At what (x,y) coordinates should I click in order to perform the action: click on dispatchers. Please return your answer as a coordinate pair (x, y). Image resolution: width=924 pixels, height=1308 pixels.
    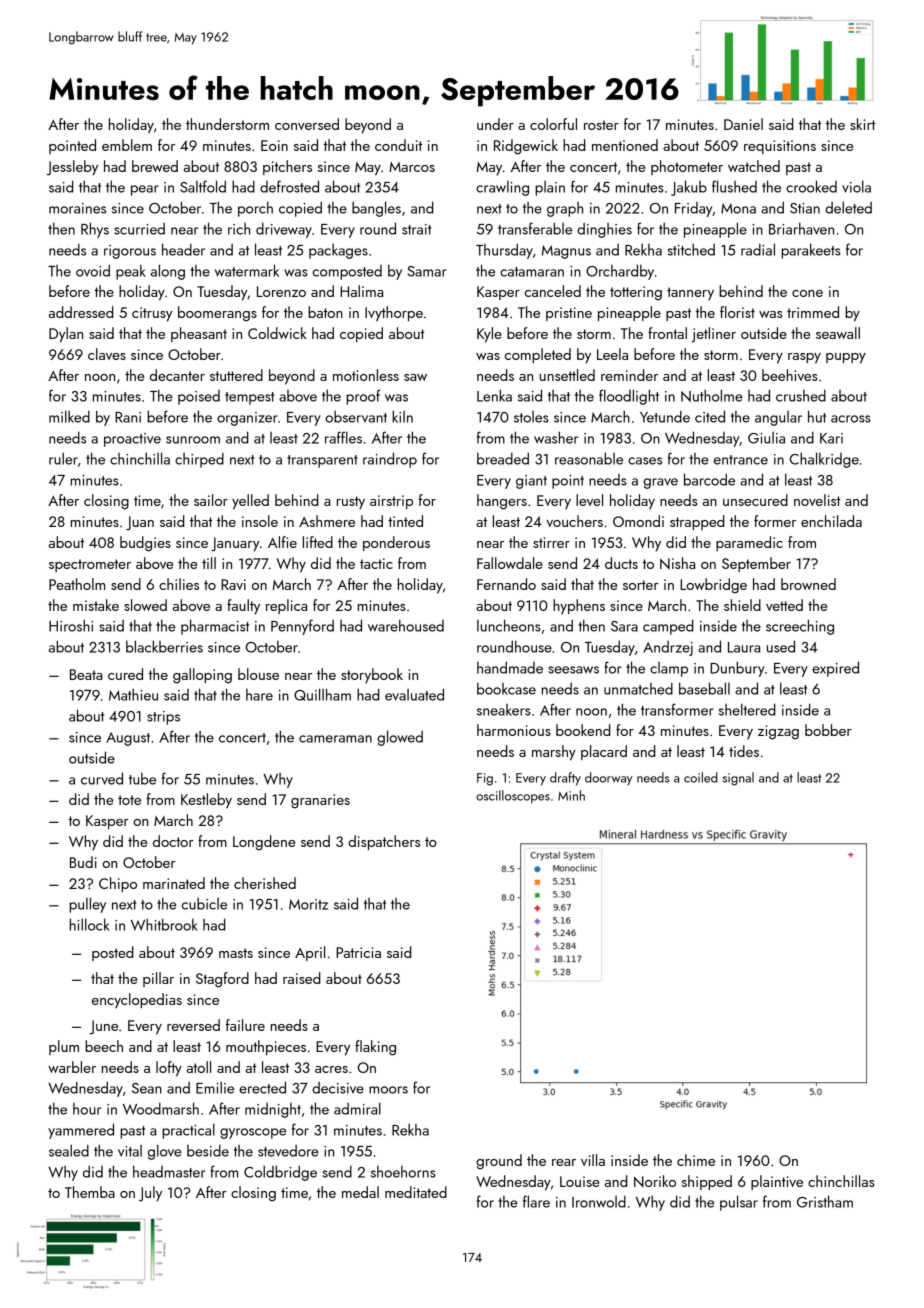
    Looking at the image, I should click on (384, 842).
